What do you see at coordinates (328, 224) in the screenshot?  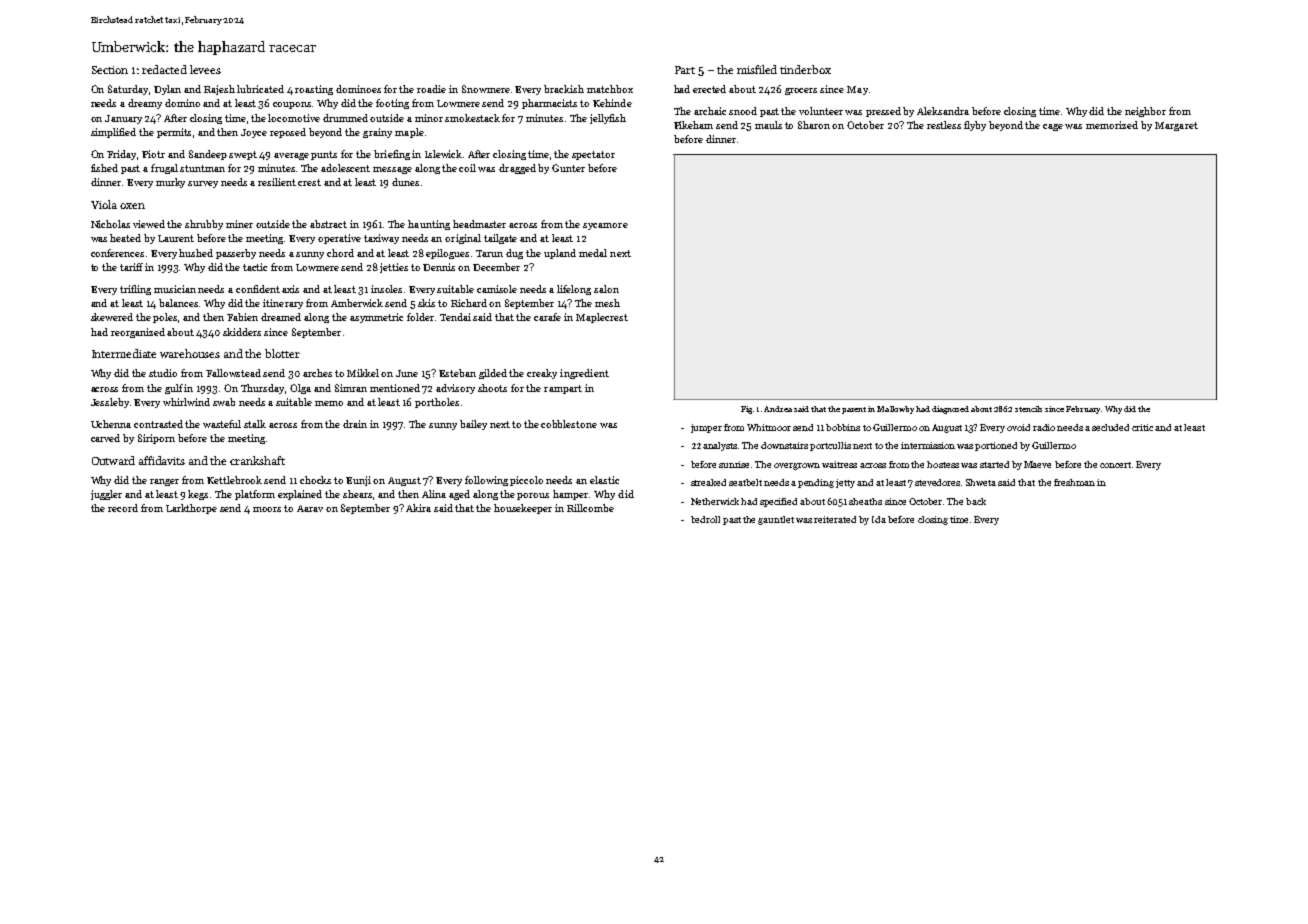 I see `abstract` at bounding box center [328, 224].
